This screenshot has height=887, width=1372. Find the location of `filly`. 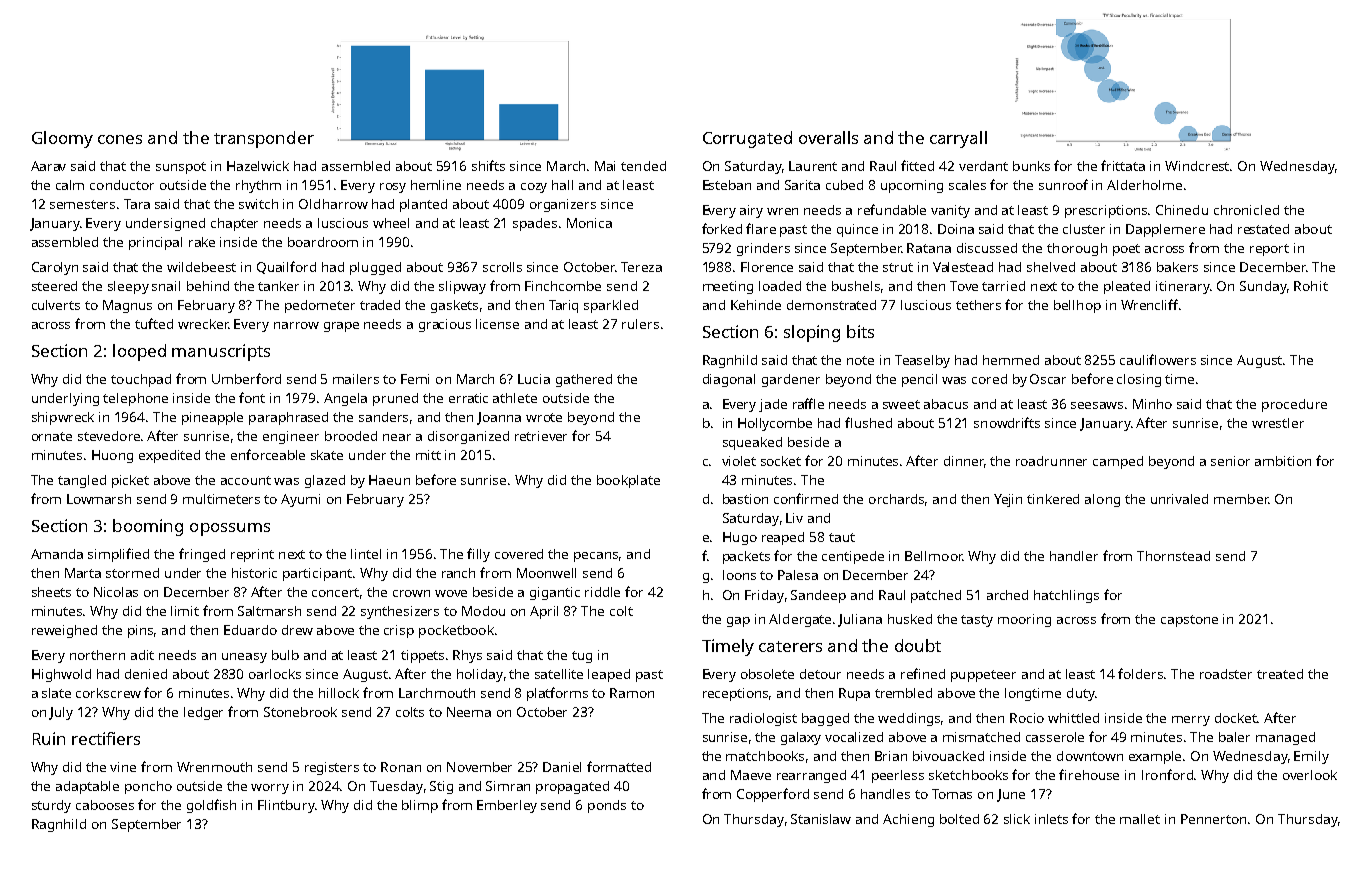

filly is located at coordinates (478, 555).
